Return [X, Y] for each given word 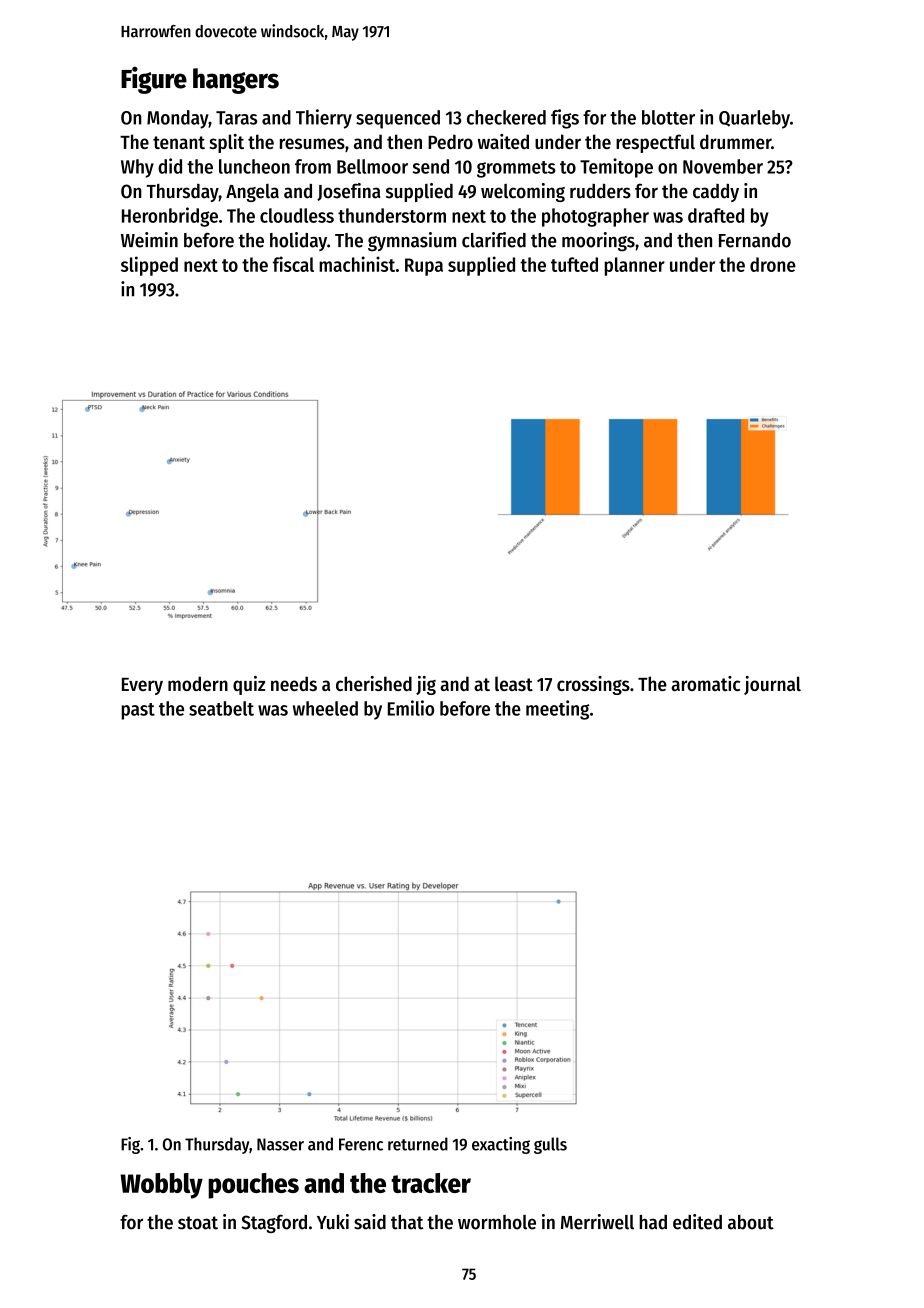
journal [772, 685]
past [138, 711]
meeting [558, 710]
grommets [516, 169]
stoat [198, 1223]
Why [137, 168]
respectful [655, 143]
